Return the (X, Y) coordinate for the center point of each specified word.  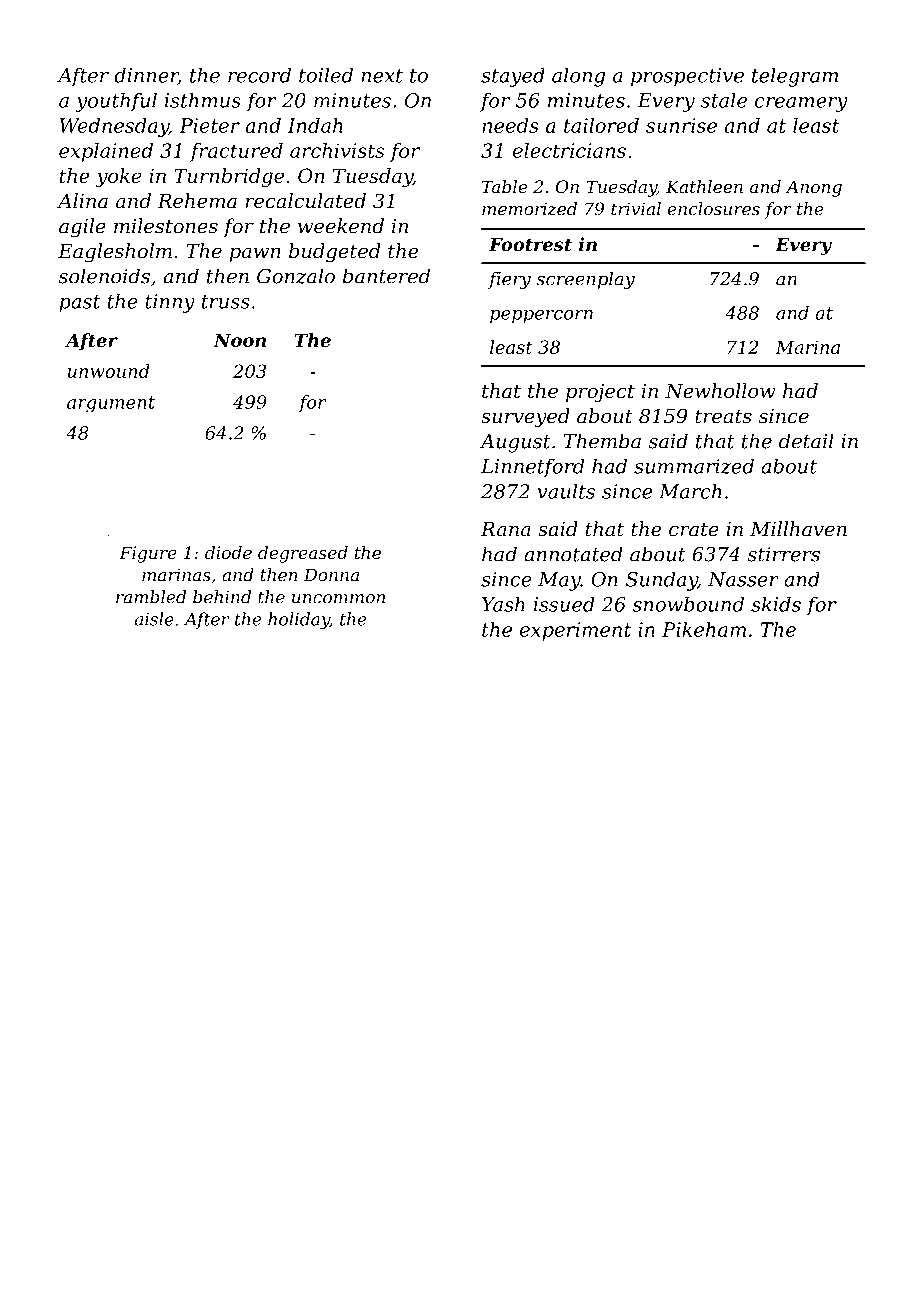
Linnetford (532, 468)
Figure (148, 554)
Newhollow (720, 391)
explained (106, 152)
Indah (315, 125)
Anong (813, 188)
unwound (109, 371)
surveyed (525, 418)
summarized (694, 466)
